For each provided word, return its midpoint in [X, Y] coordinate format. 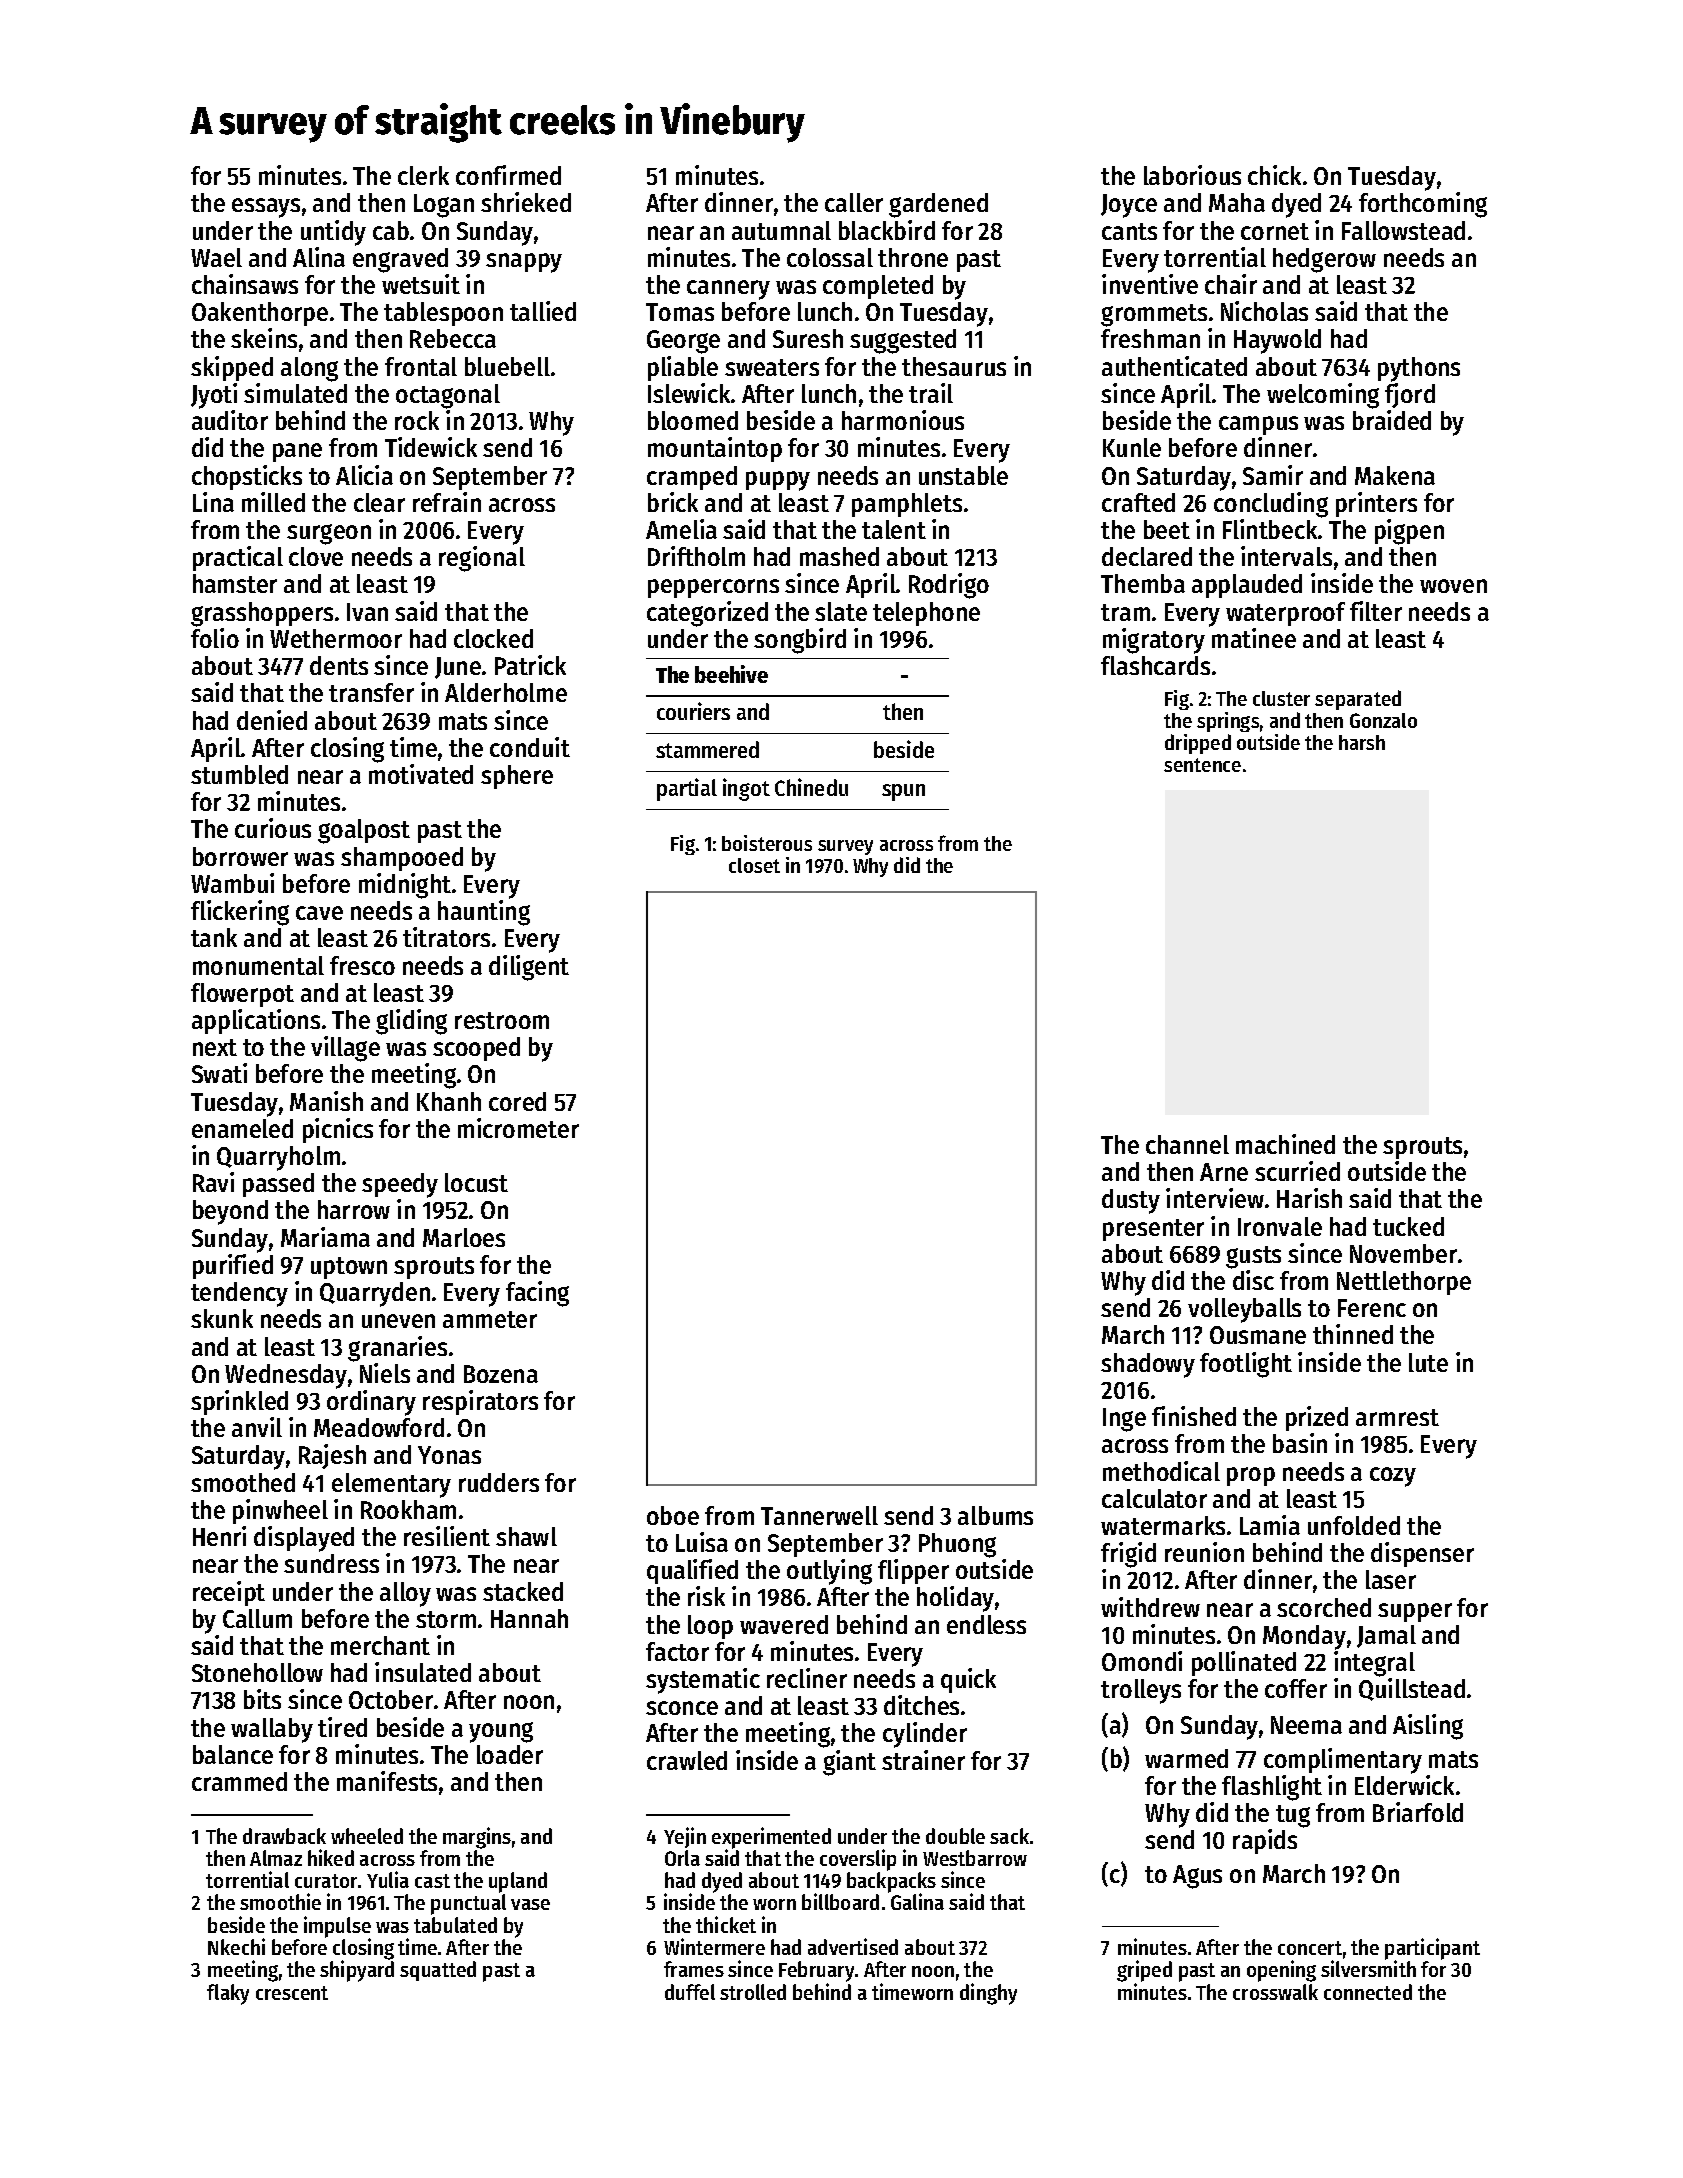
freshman [1150, 338]
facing [537, 1294]
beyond [230, 1212]
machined [1285, 1144]
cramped [692, 478]
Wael [216, 257]
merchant [380, 1645]
